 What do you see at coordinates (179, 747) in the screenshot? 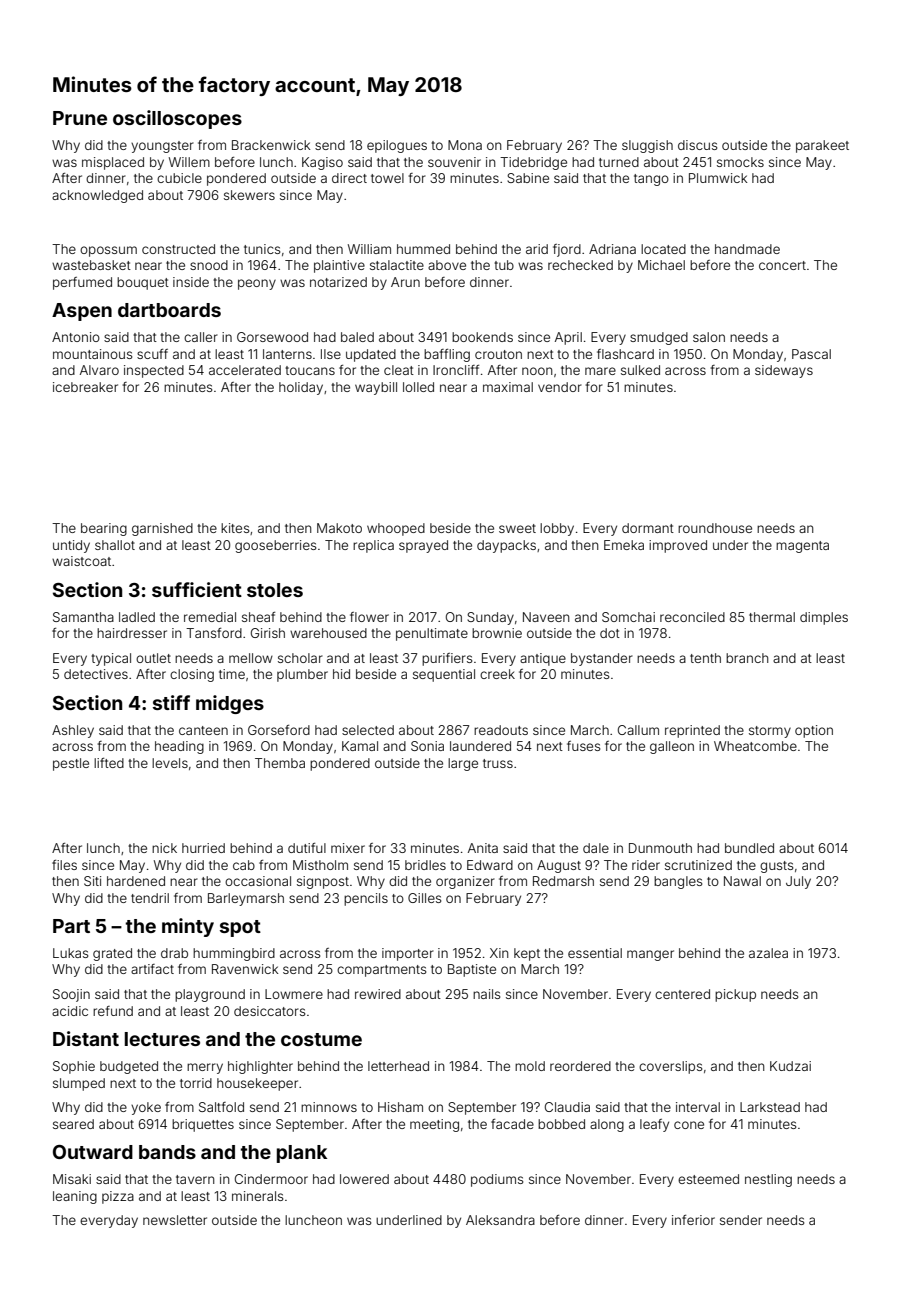
I see `heading` at bounding box center [179, 747].
